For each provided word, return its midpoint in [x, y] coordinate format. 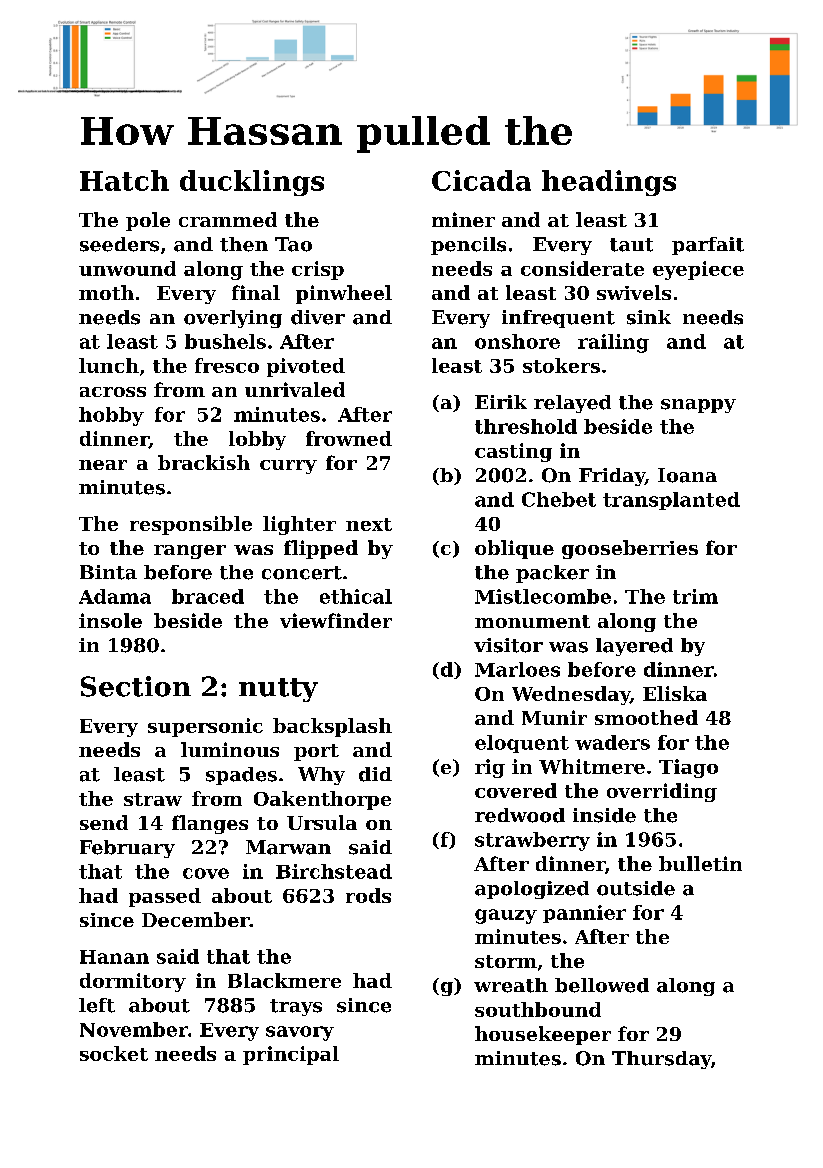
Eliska [675, 693]
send [104, 822]
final [256, 292]
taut [631, 245]
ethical [356, 596]
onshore [517, 341]
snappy [698, 406]
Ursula [322, 822]
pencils [468, 246]
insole [110, 620]
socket [114, 1053]
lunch [109, 365]
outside [636, 888]
